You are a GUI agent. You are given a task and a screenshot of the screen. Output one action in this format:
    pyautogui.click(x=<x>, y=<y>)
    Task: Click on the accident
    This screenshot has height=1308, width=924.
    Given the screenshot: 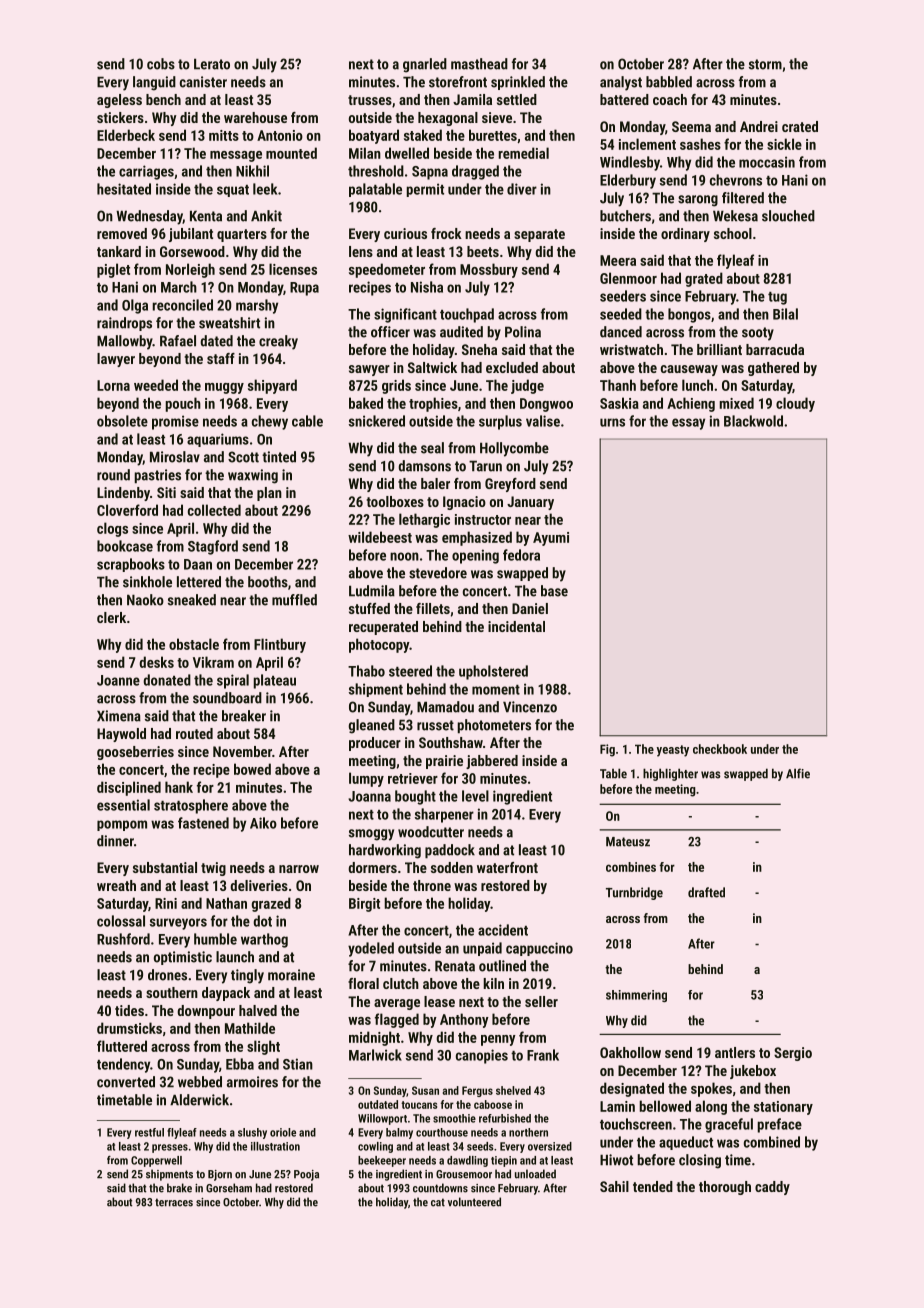 What is the action you would take?
    pyautogui.click(x=503, y=930)
